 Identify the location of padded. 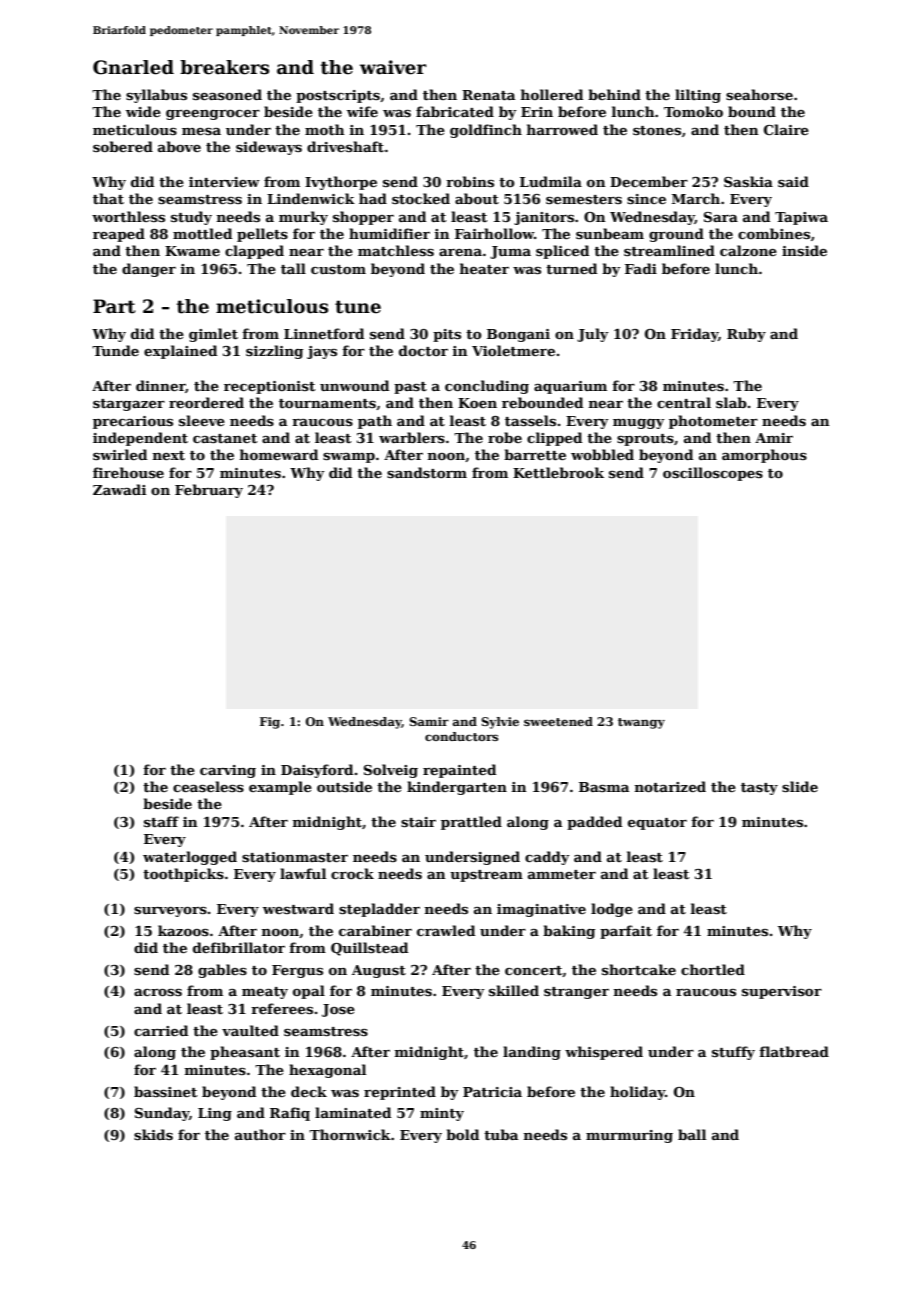
(594, 823).
